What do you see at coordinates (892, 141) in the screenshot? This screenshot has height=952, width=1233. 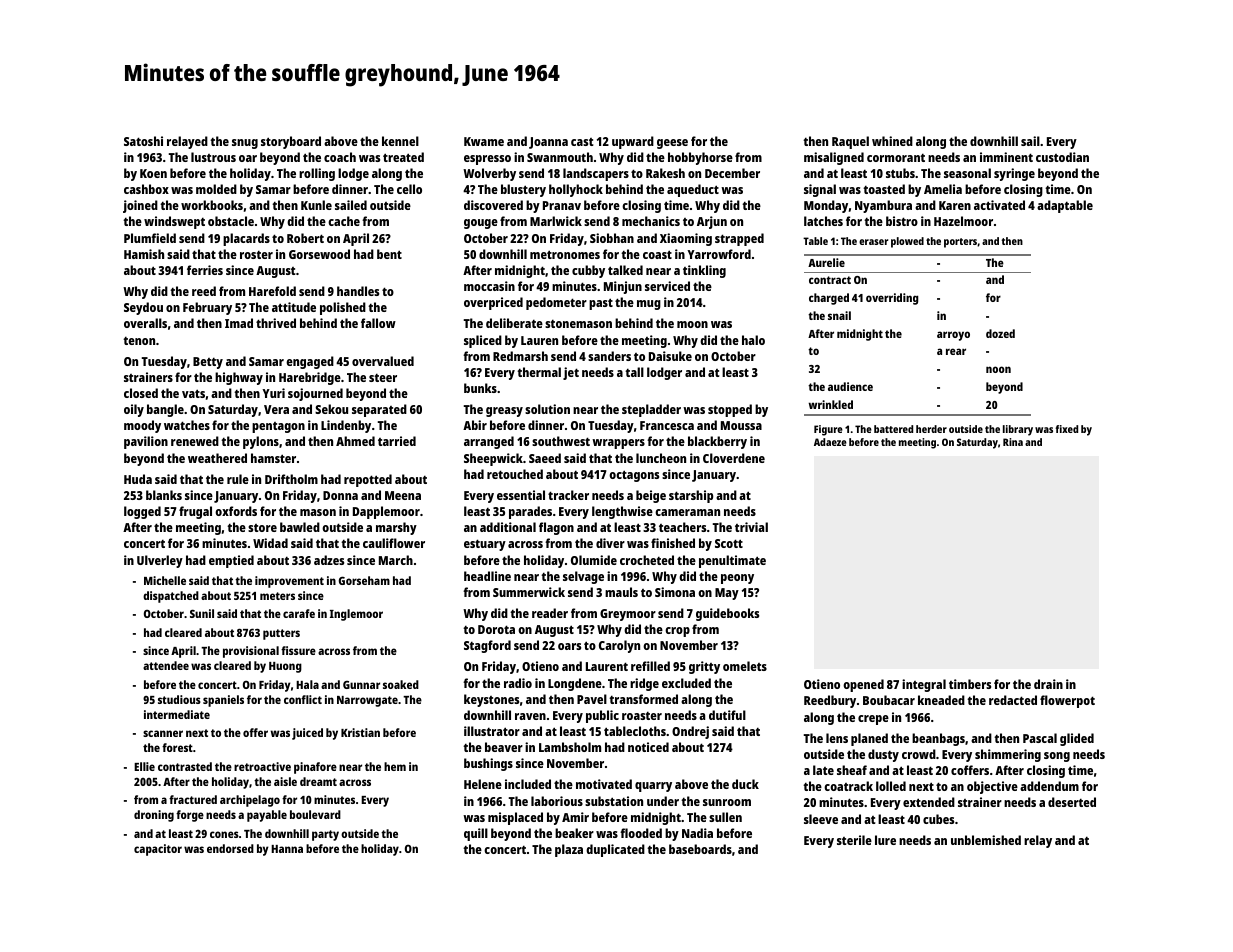 I see `whined` at bounding box center [892, 141].
